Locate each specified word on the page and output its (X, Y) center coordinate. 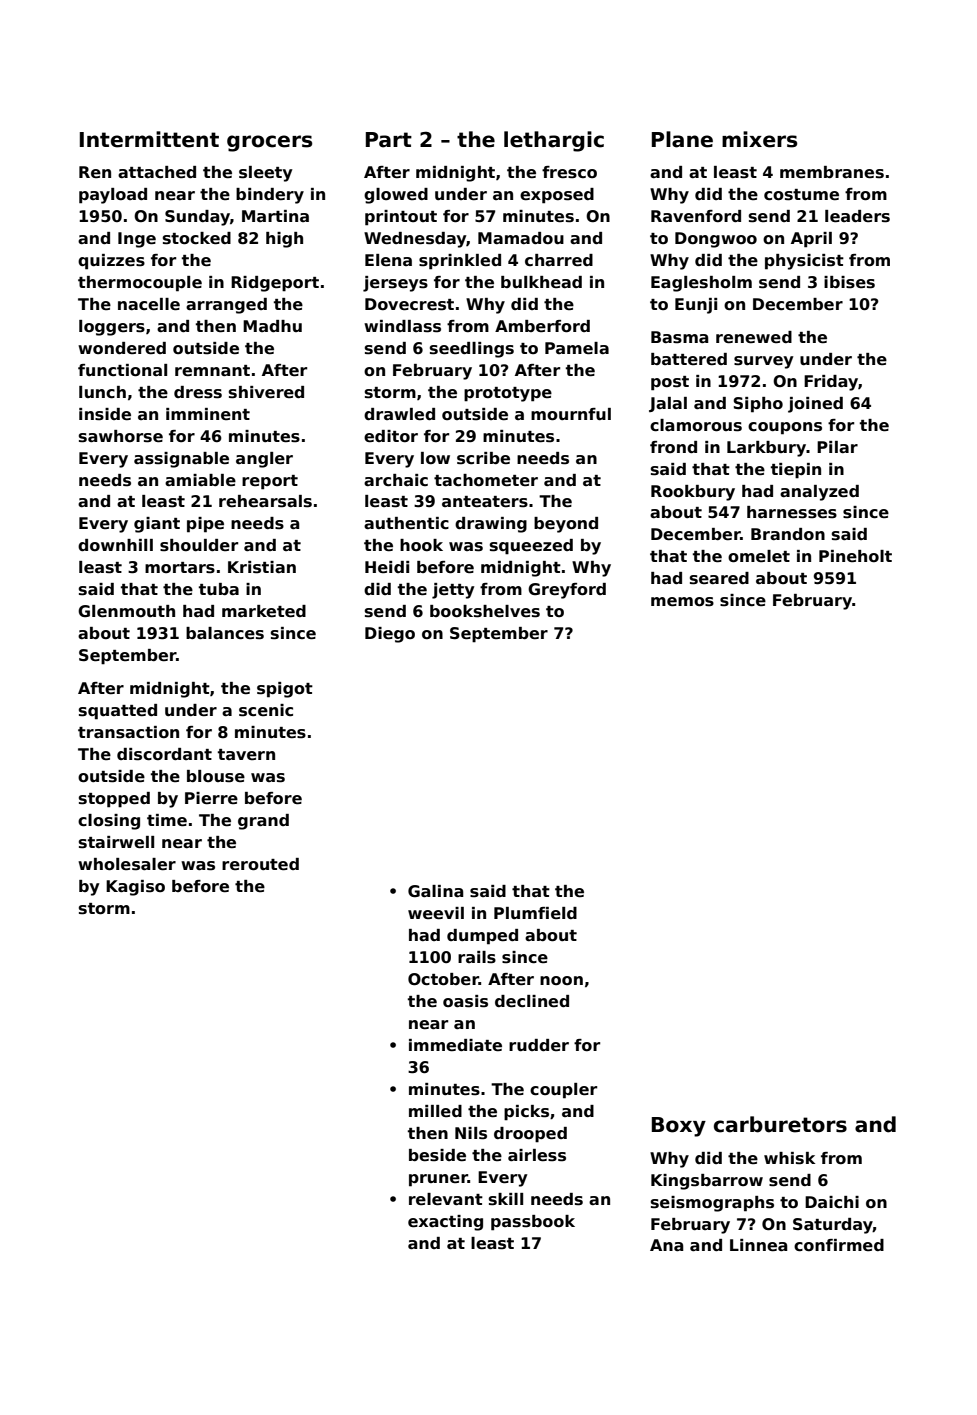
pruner (438, 1180)
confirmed (839, 1245)
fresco (569, 172)
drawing (491, 525)
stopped (114, 800)
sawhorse (121, 436)
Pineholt (855, 556)
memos (682, 602)
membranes (832, 172)
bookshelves (485, 611)
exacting (445, 1223)
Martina (275, 216)
